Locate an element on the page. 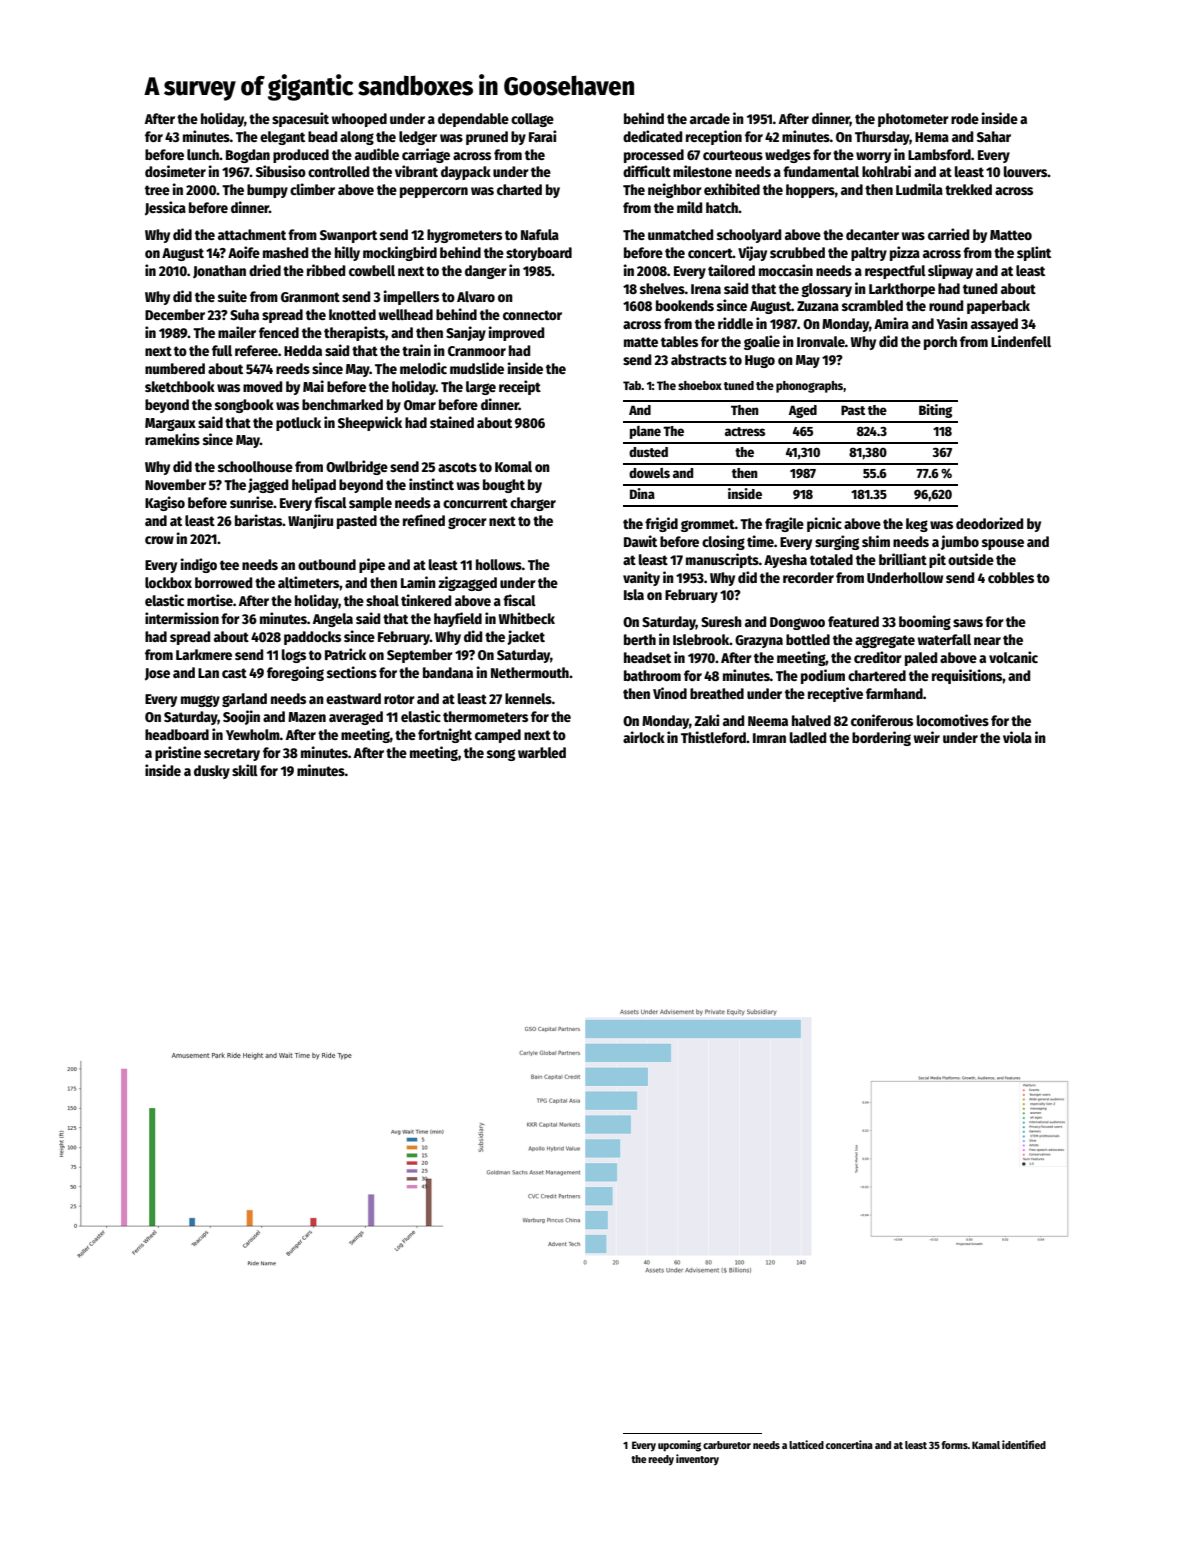 The image size is (1197, 1549). sections is located at coordinates (352, 672).
